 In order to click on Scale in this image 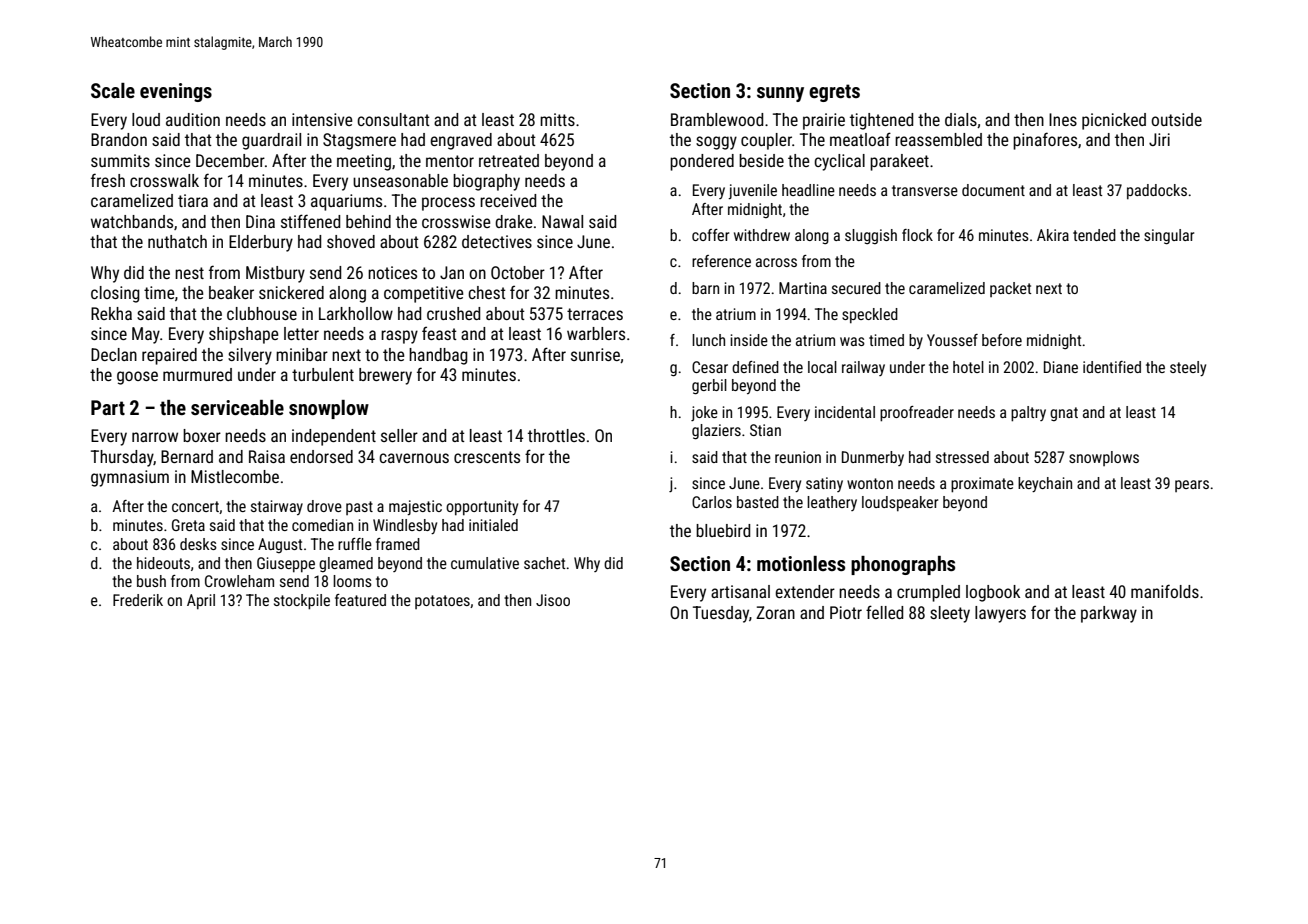, I will do `click(113, 90)`.
